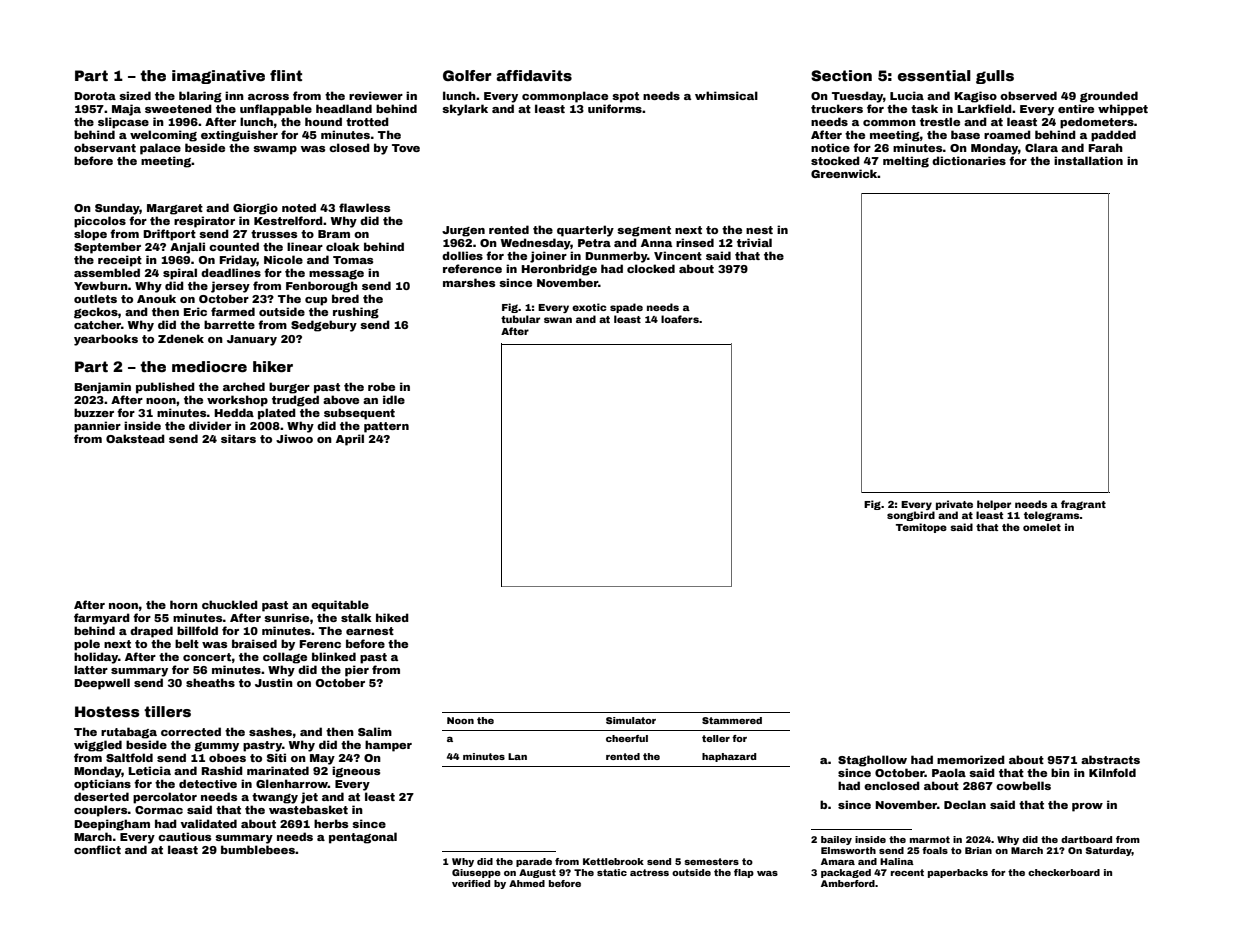 The width and height of the image is (1233, 952). I want to click on assembled, so click(107, 272).
